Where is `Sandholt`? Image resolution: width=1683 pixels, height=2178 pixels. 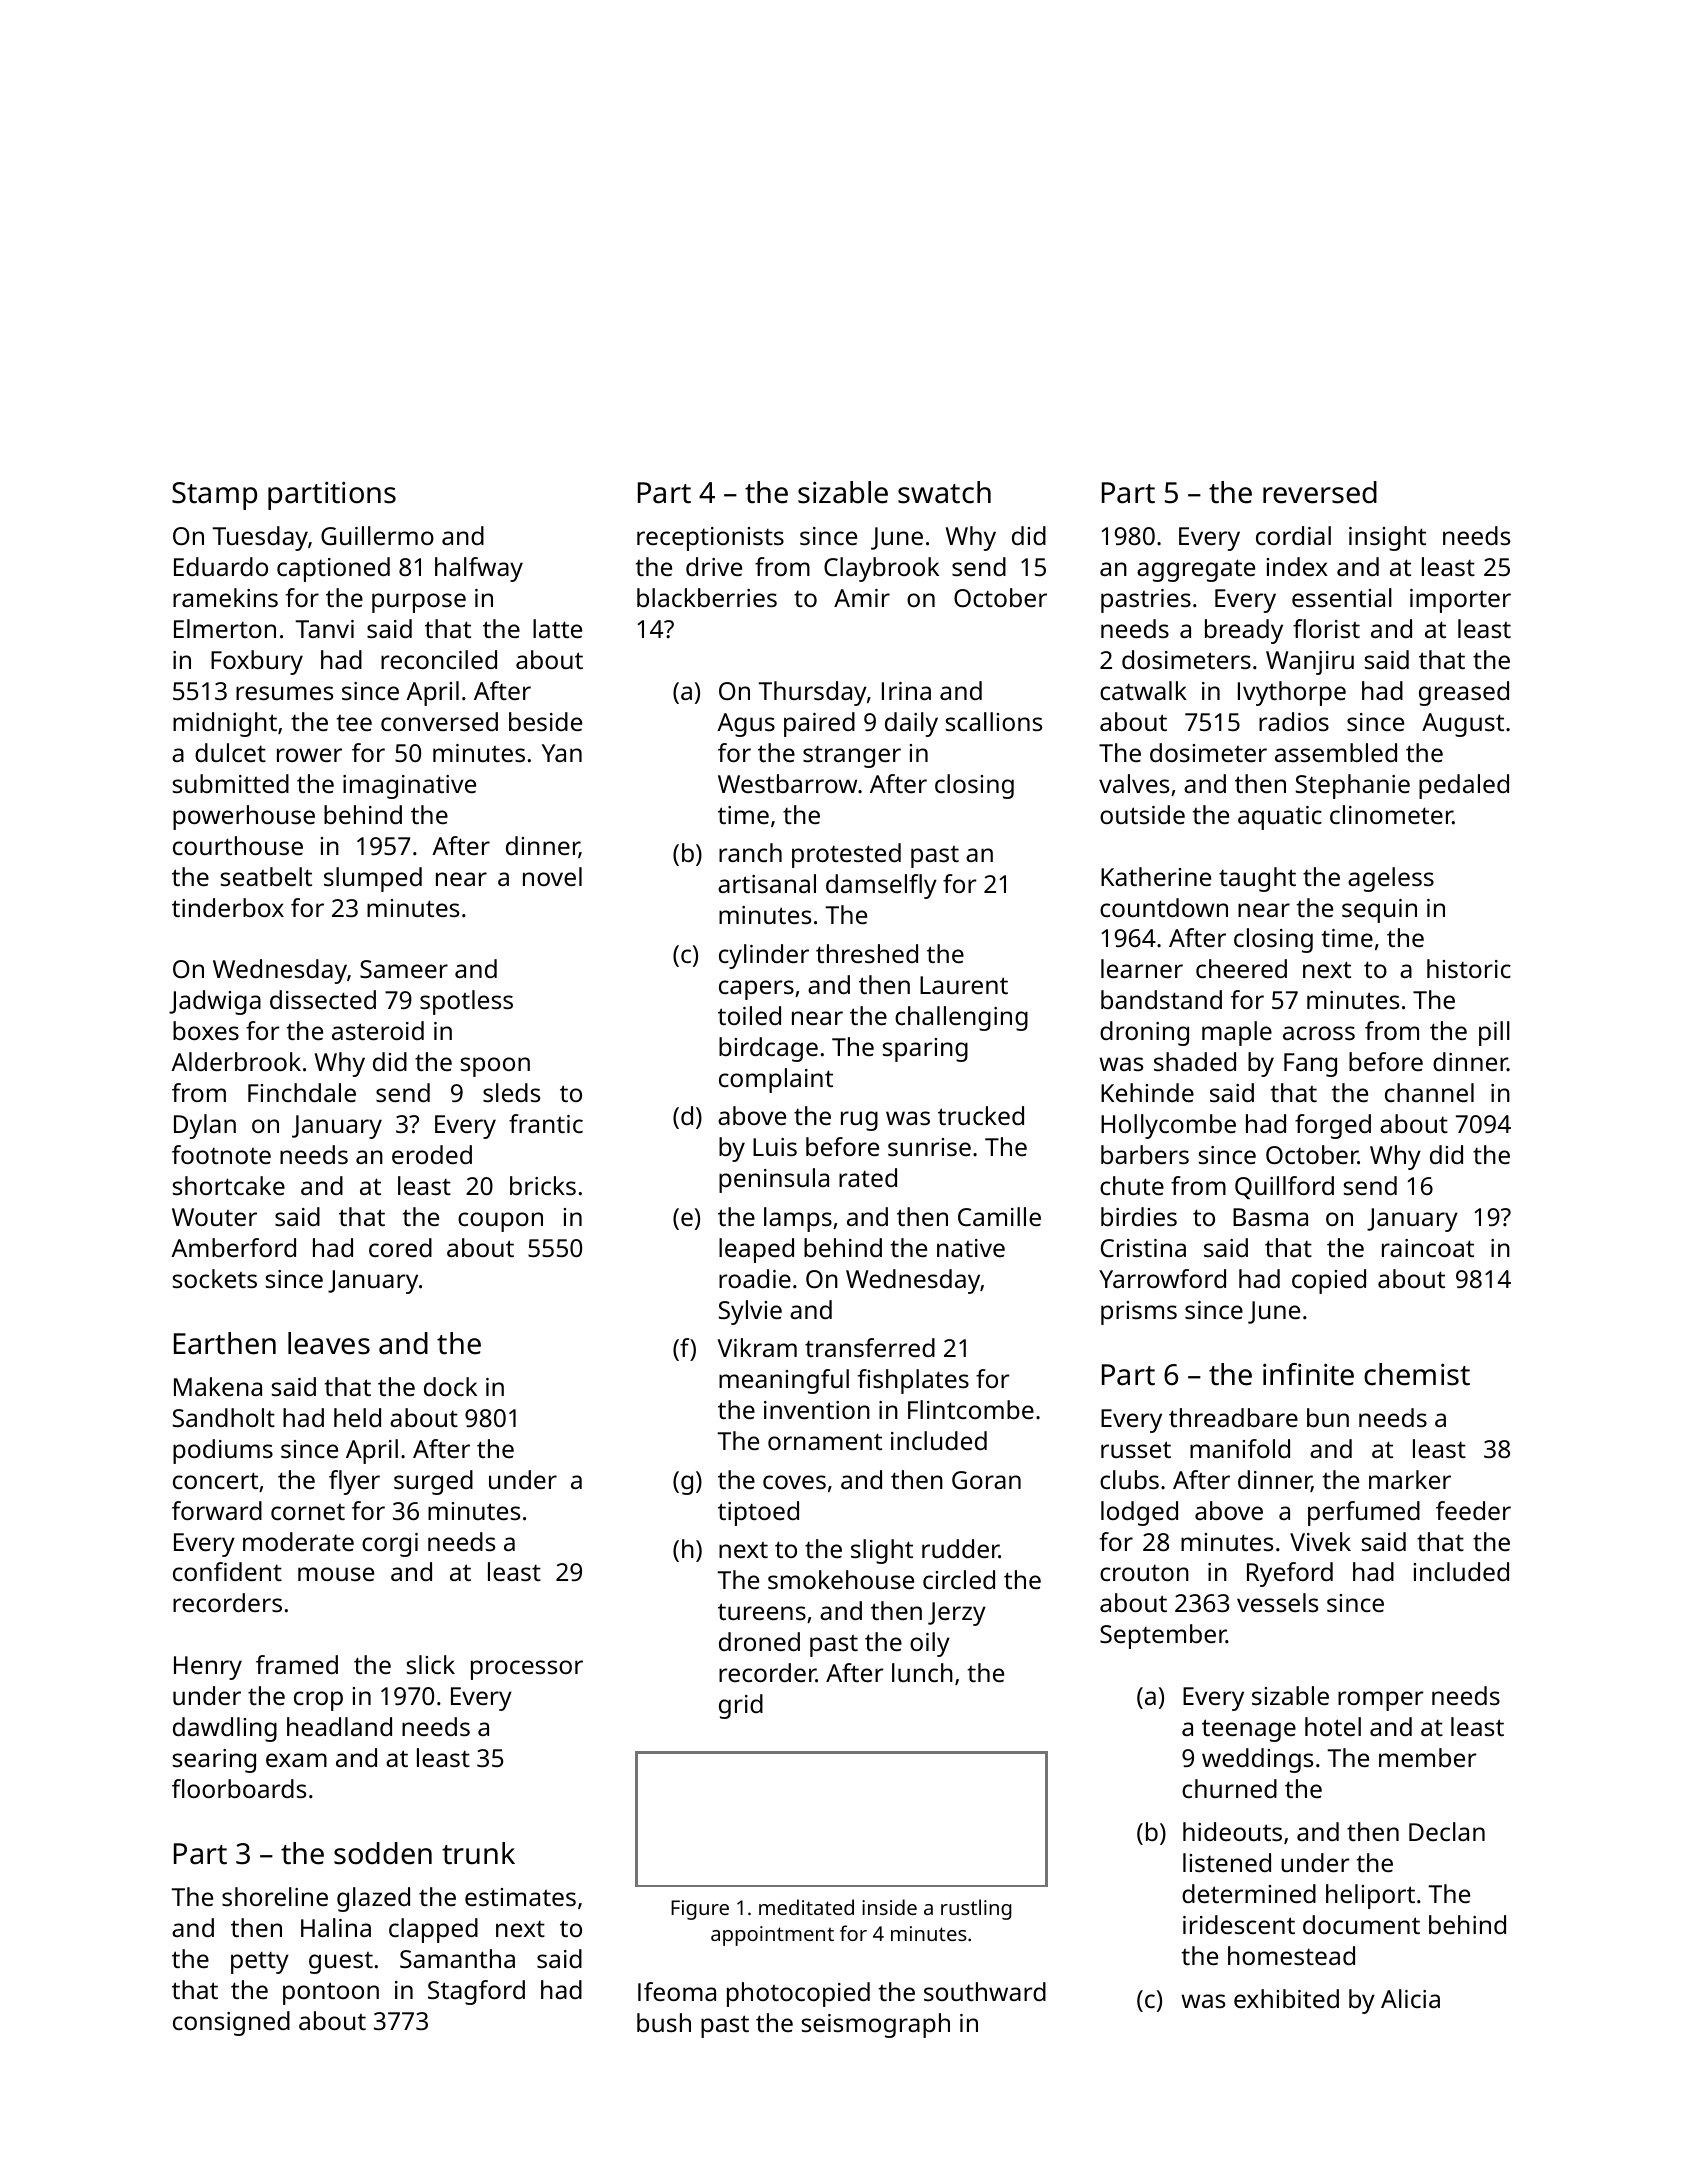 Sandholt is located at coordinates (224, 1417).
